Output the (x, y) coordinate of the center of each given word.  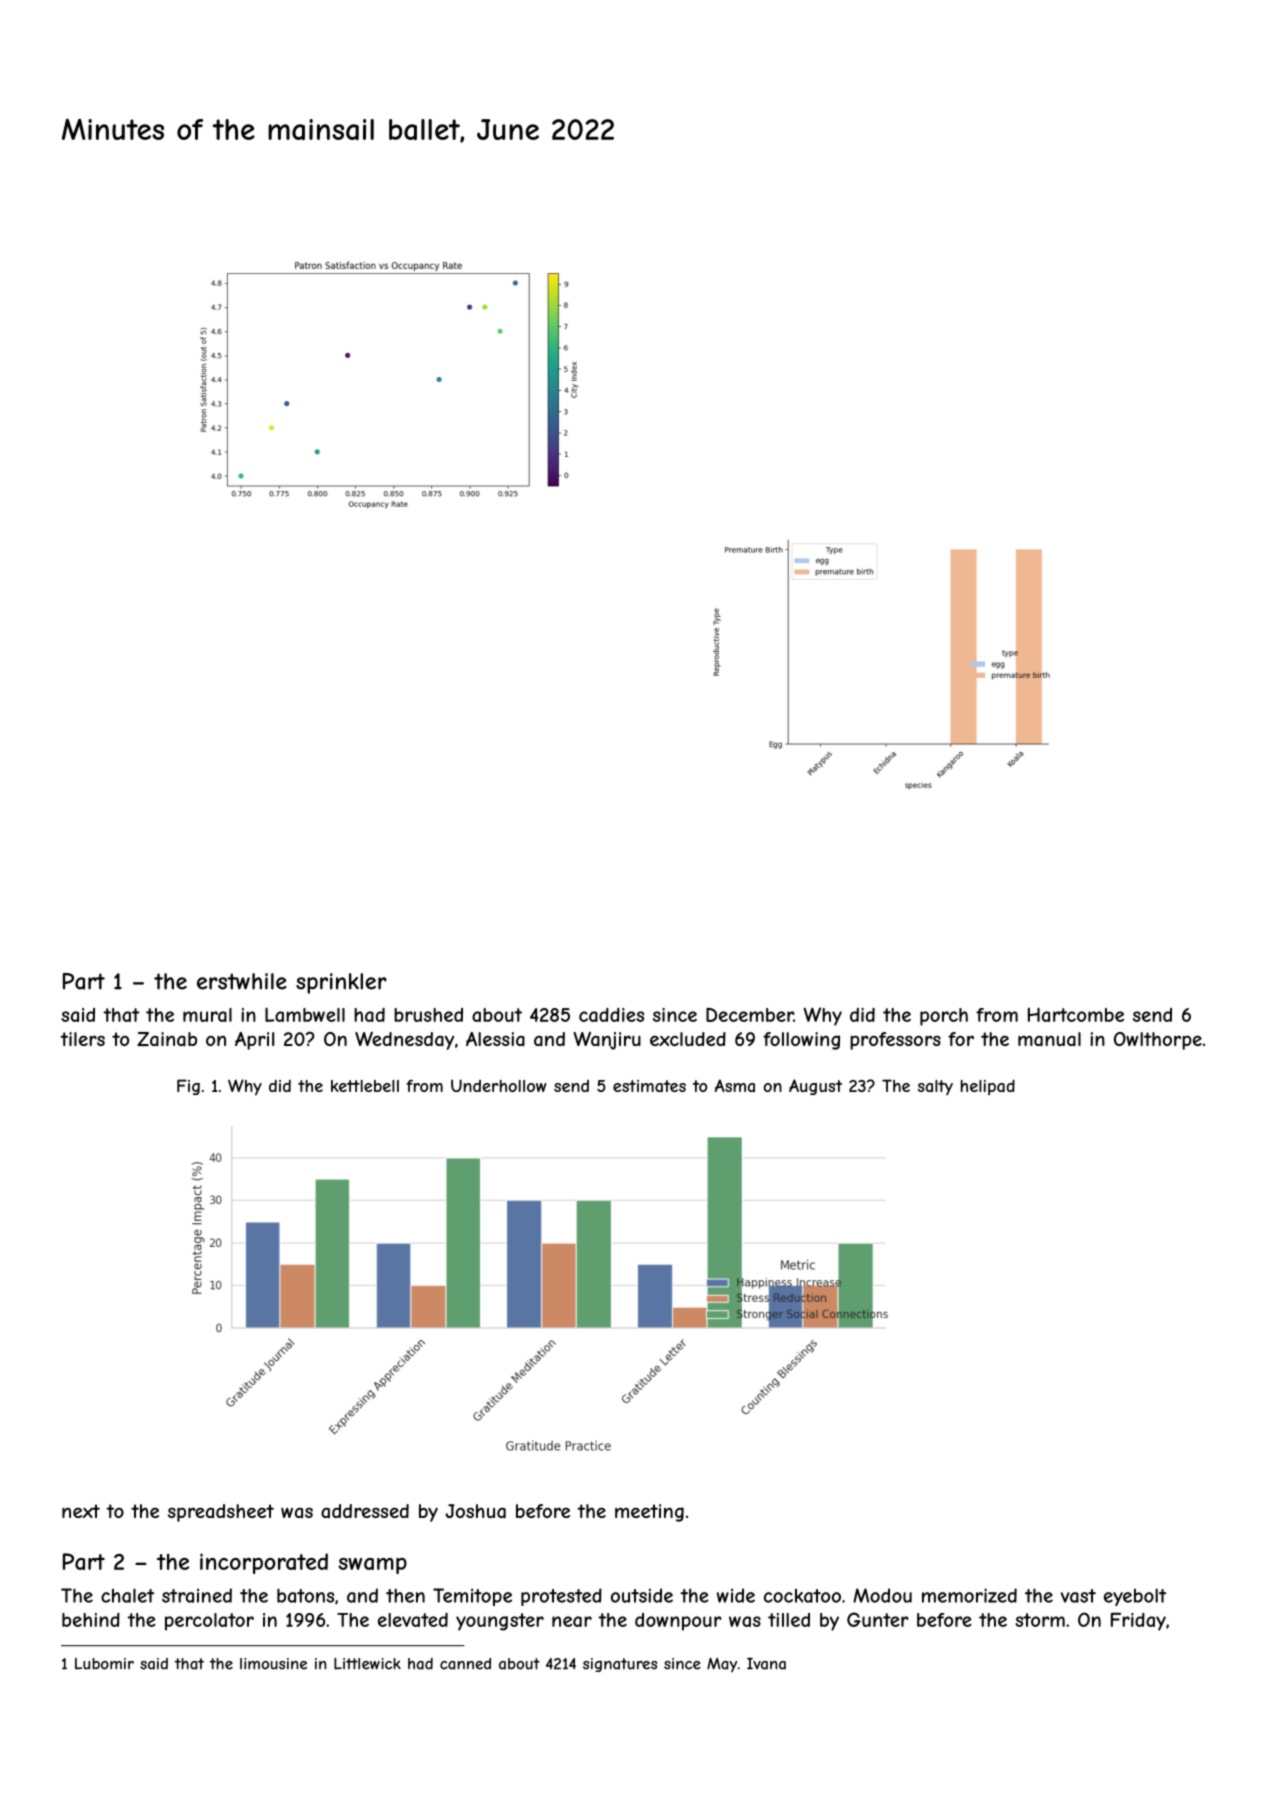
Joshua (475, 1511)
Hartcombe (1076, 1014)
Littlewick (367, 1664)
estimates (649, 1086)
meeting (649, 1513)
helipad (988, 1087)
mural (207, 1015)
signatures (620, 1665)
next (81, 1511)
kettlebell (365, 1086)
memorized (969, 1595)
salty (935, 1087)
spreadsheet (221, 1513)
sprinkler (341, 983)
